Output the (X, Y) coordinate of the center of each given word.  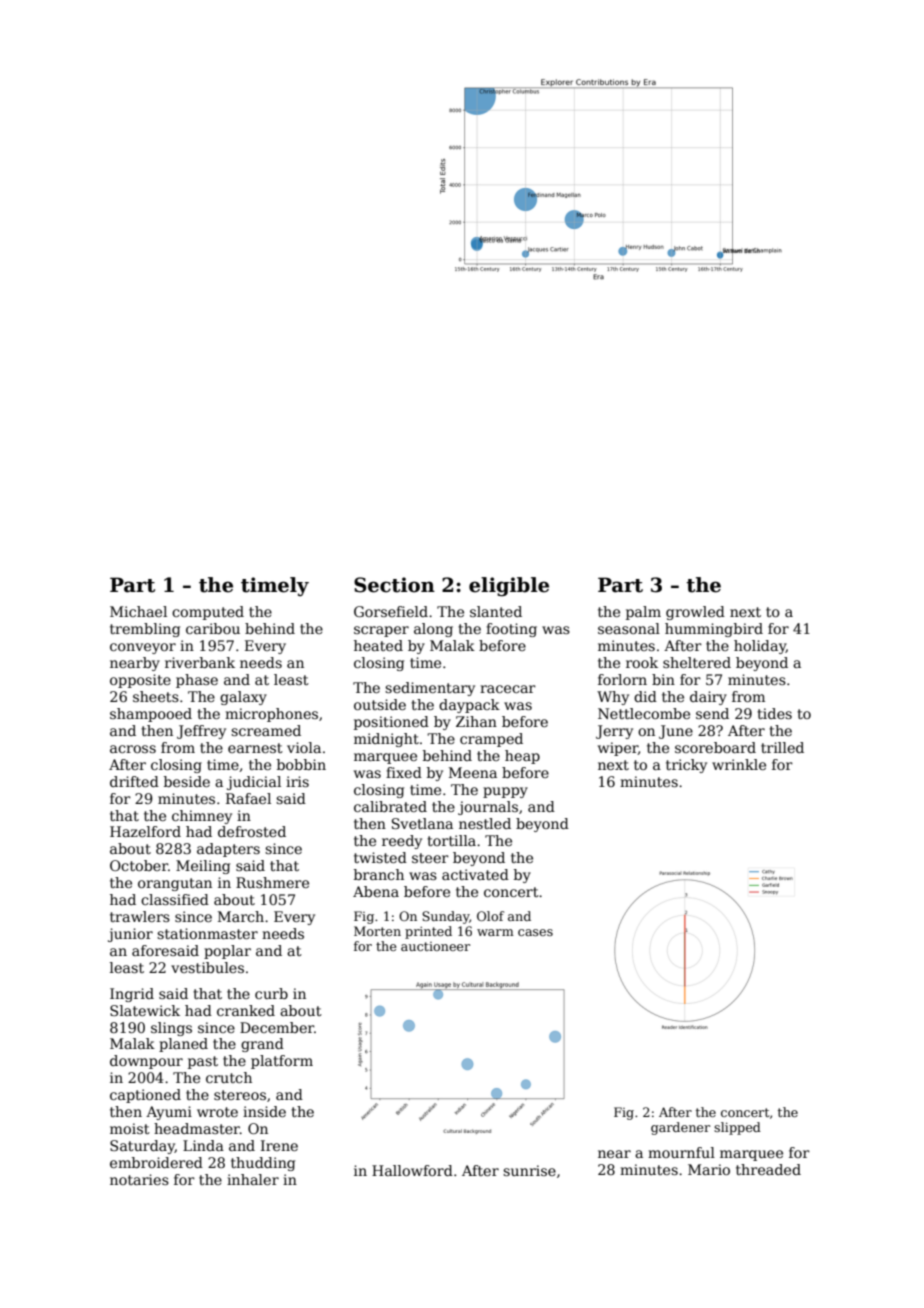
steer (430, 858)
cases (535, 932)
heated (378, 645)
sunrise (529, 1170)
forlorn (622, 679)
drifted (134, 781)
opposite (140, 681)
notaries (139, 1179)
